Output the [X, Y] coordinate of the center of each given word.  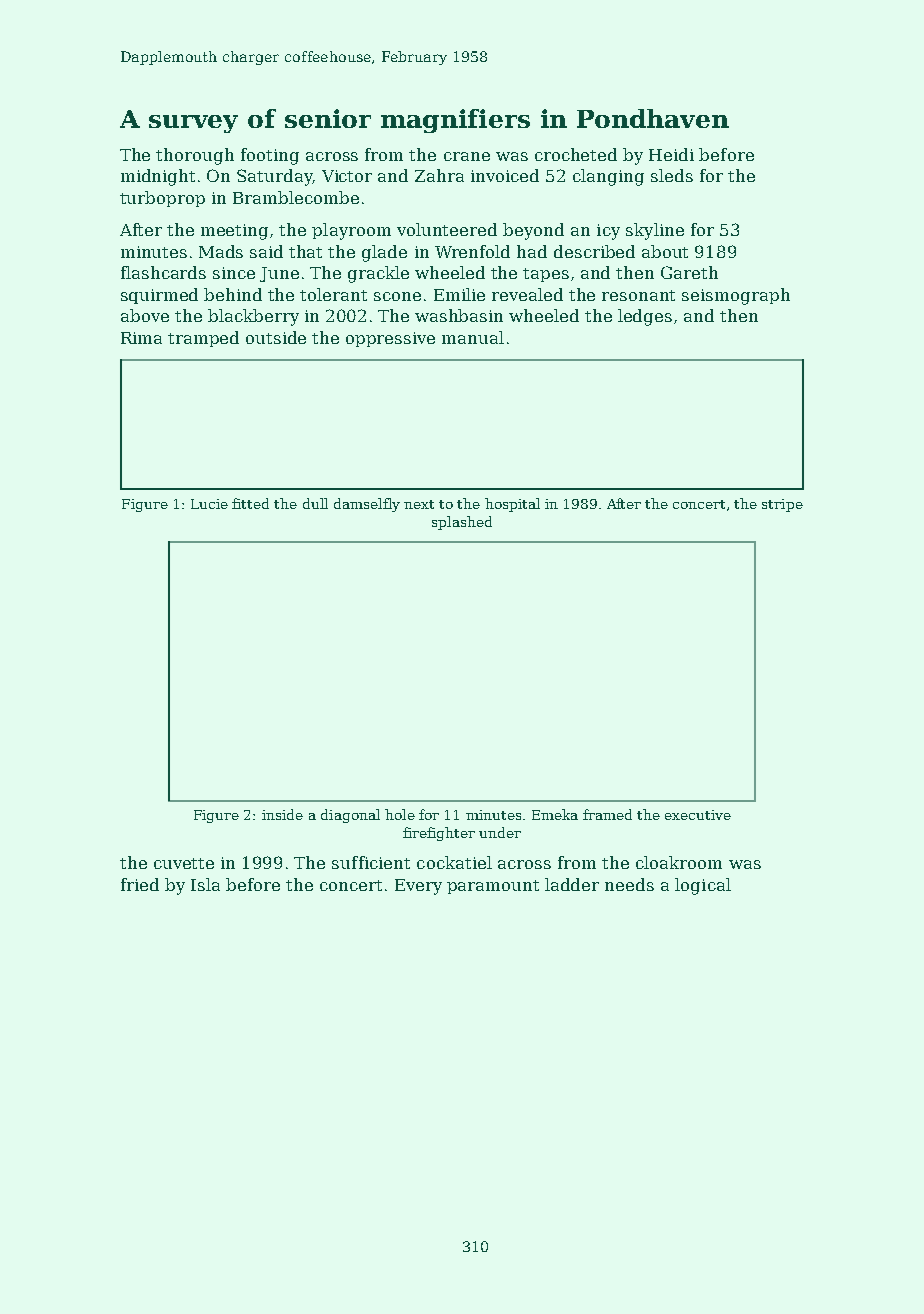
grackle [378, 274]
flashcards [163, 272]
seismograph [736, 296]
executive [698, 815]
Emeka [555, 814]
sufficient [371, 862]
